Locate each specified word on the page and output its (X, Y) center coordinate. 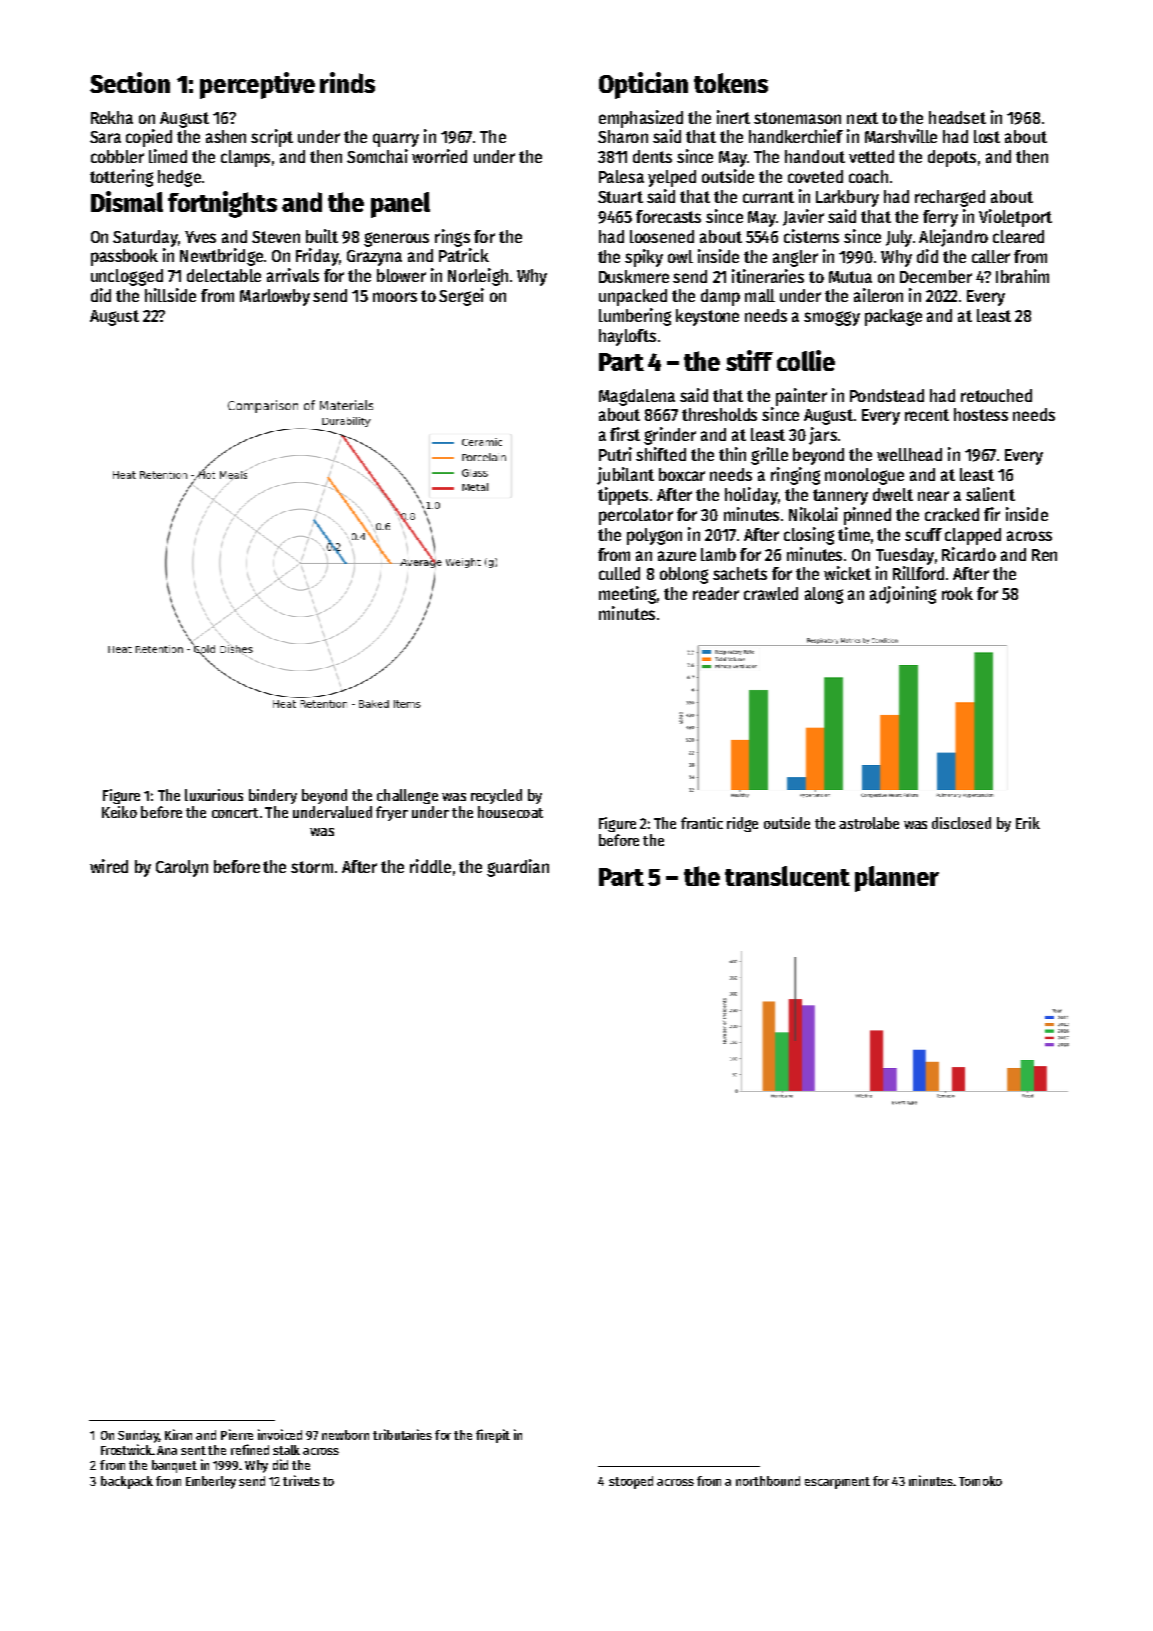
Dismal (127, 201)
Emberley (211, 1482)
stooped (631, 1482)
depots (952, 158)
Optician (643, 85)
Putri (615, 454)
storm (312, 867)
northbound (768, 1481)
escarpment (837, 1483)
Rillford (918, 573)
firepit (493, 1436)
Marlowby (275, 297)
